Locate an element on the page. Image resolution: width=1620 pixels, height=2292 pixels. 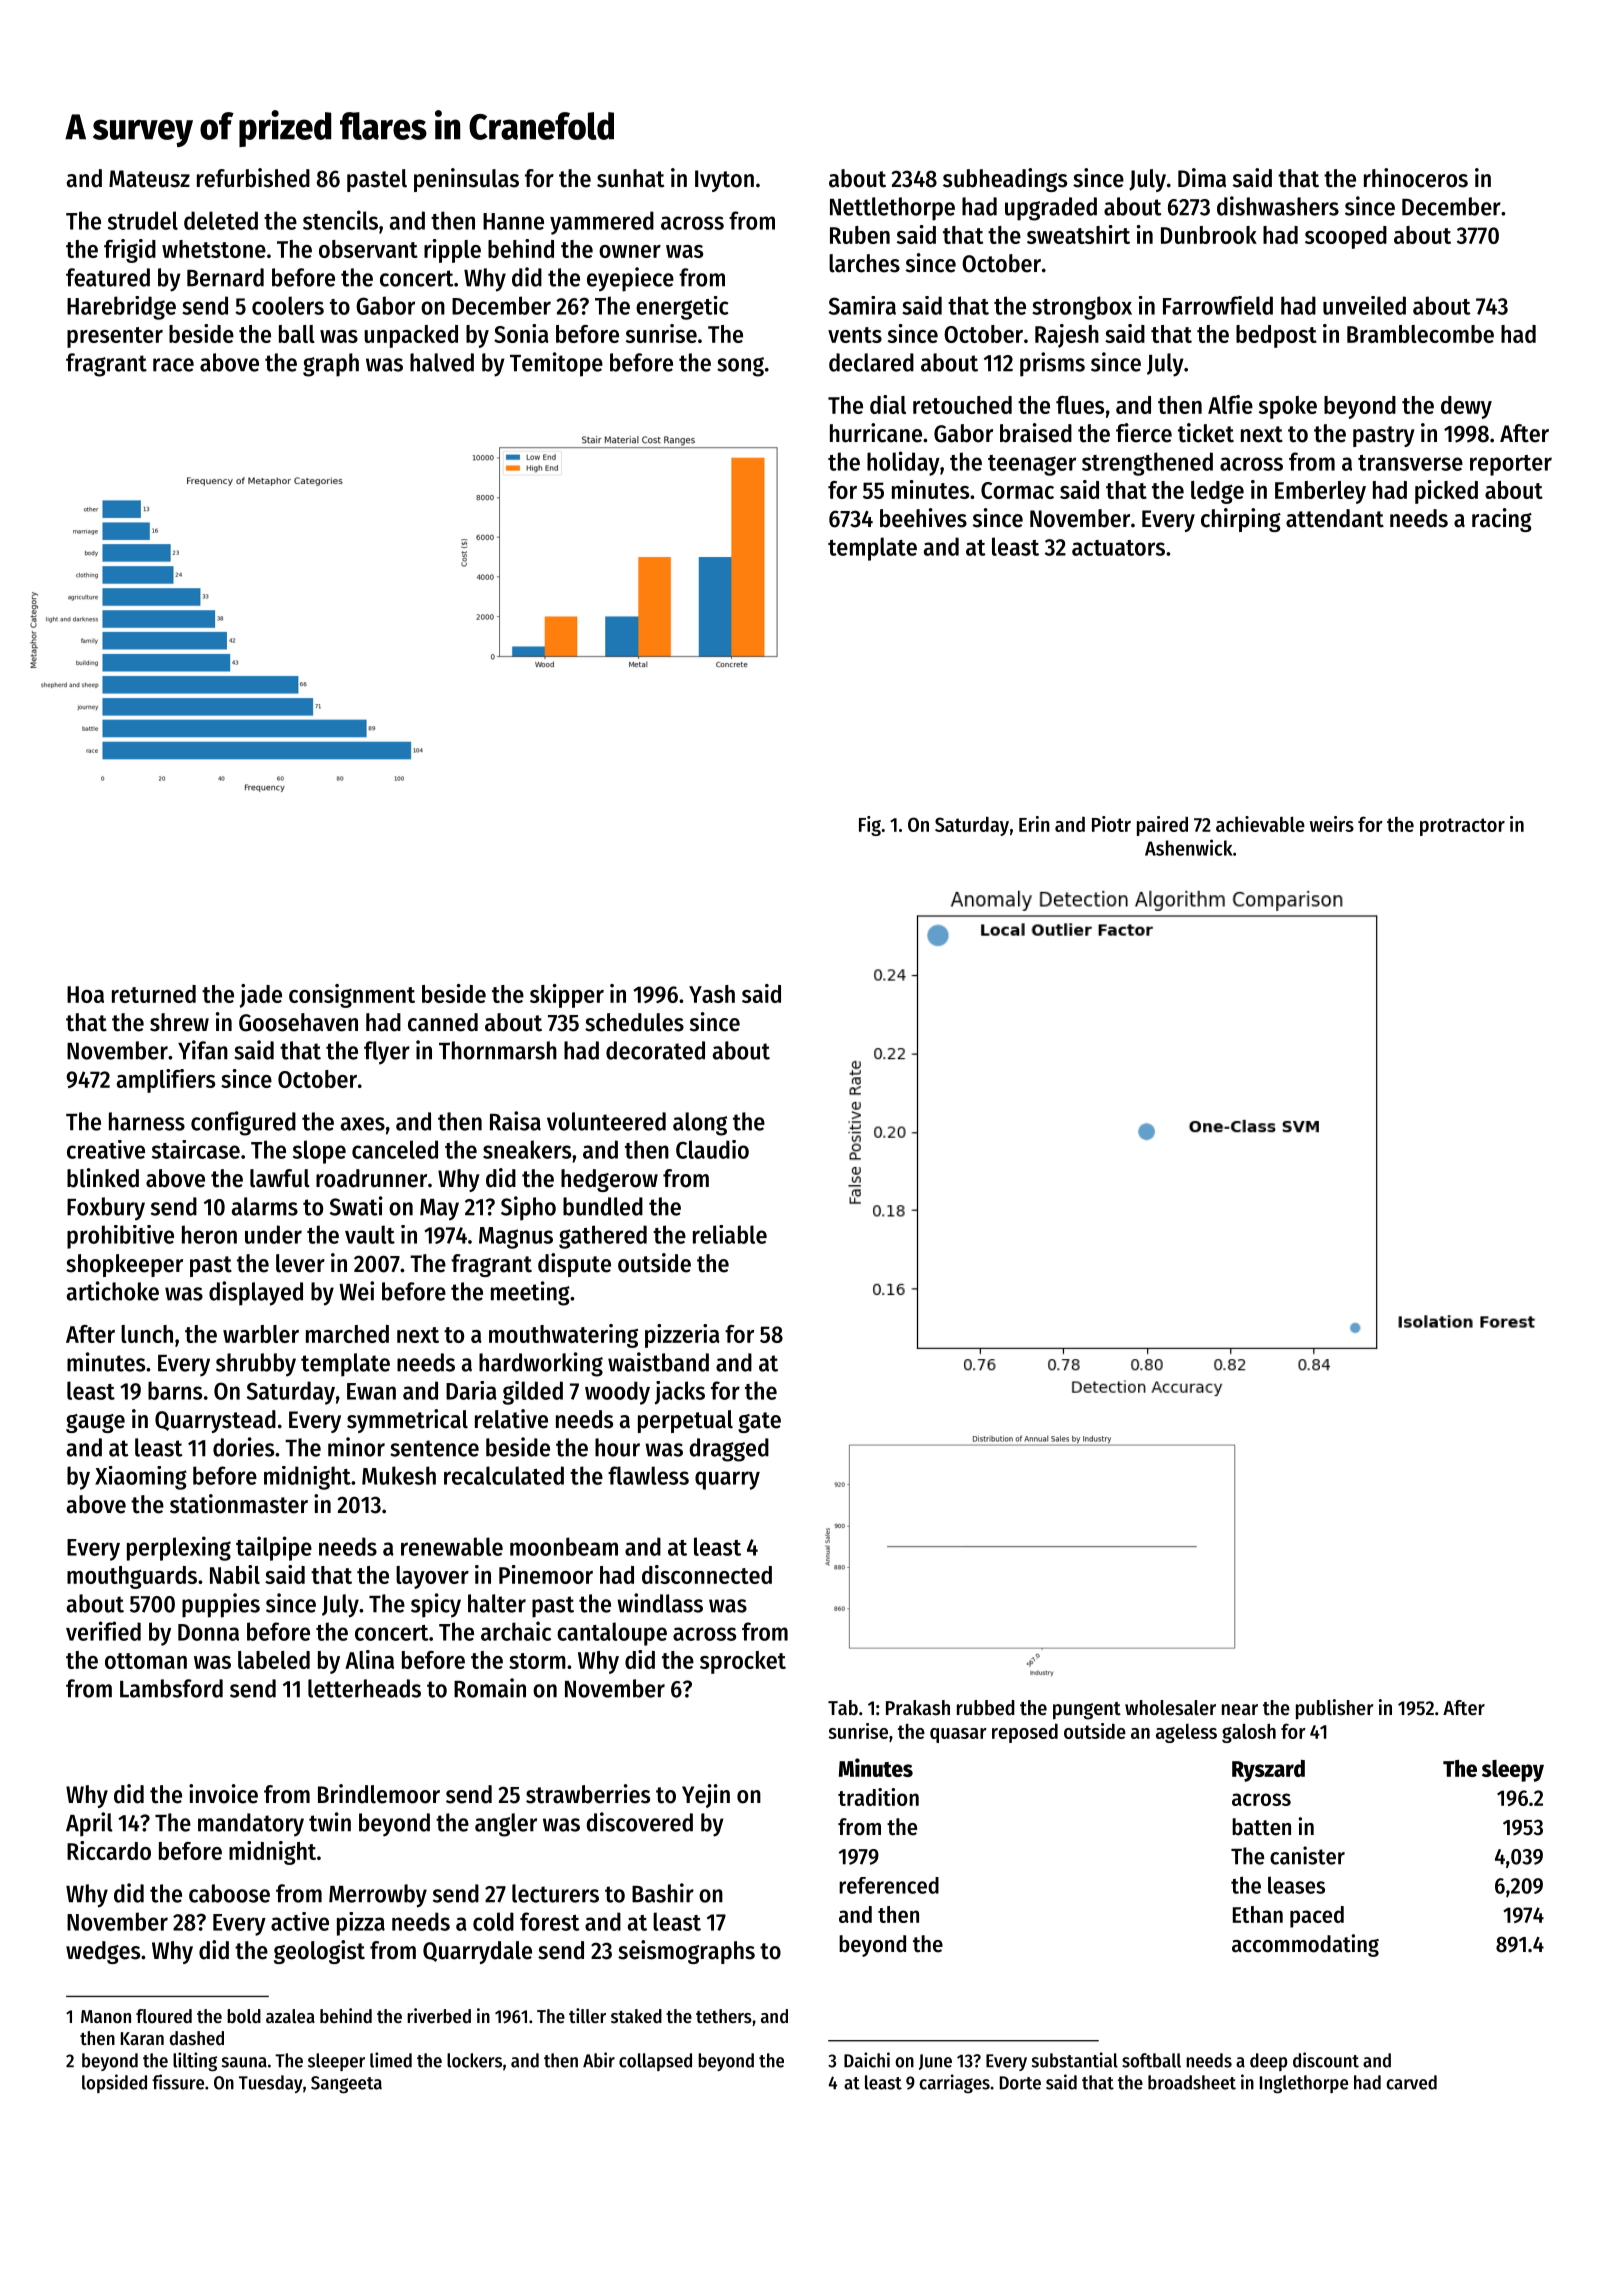
publisher is located at coordinates (1335, 1709).
